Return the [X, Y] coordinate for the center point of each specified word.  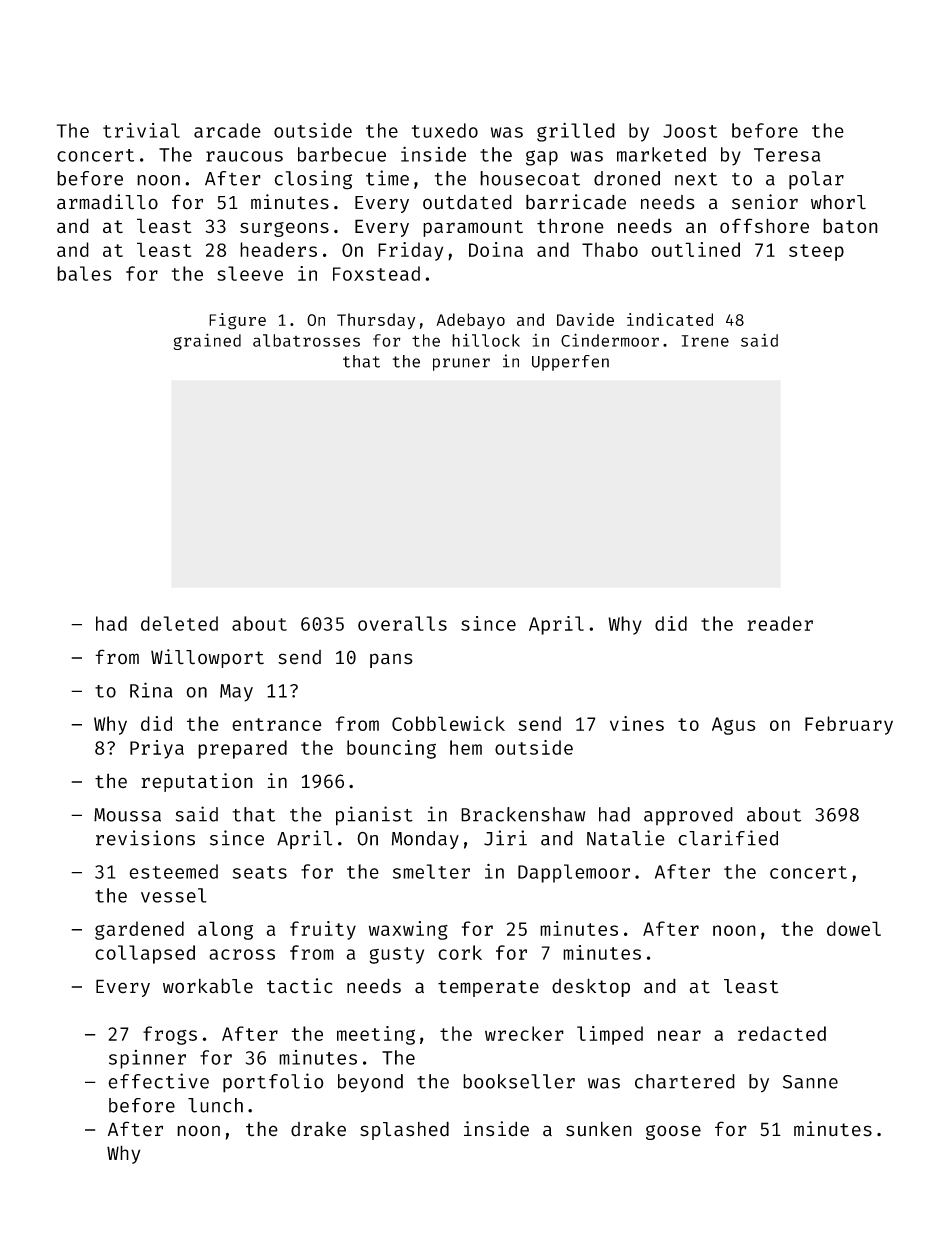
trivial [141, 130]
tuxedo [445, 130]
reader [780, 623]
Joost [690, 131]
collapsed [145, 954]
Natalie [626, 838]
